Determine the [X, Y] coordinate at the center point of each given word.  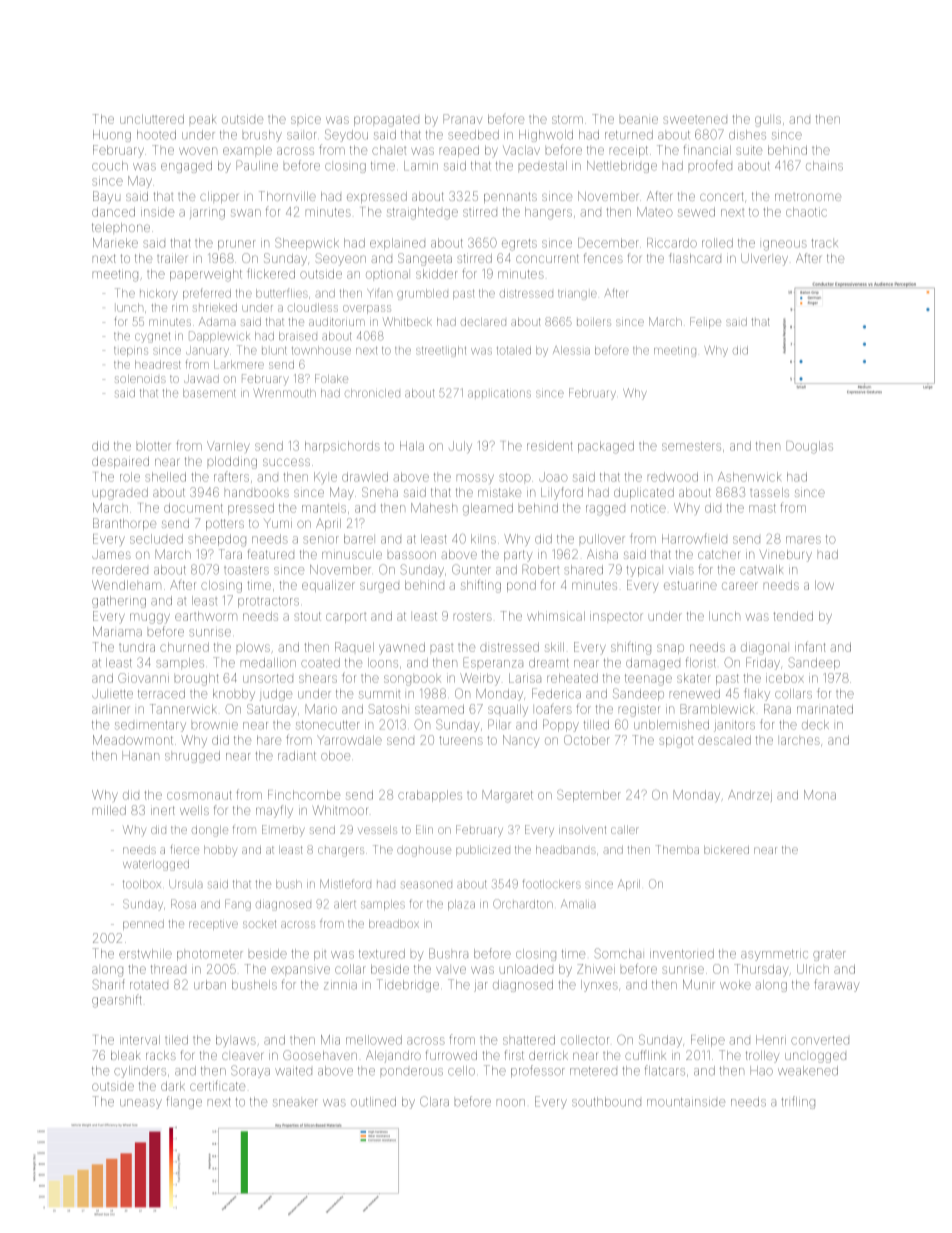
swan [246, 213]
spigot [676, 742]
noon [511, 1103]
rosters [473, 617]
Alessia [571, 350]
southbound [606, 1102]
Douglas [809, 447]
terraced [161, 694]
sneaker [295, 1103]
